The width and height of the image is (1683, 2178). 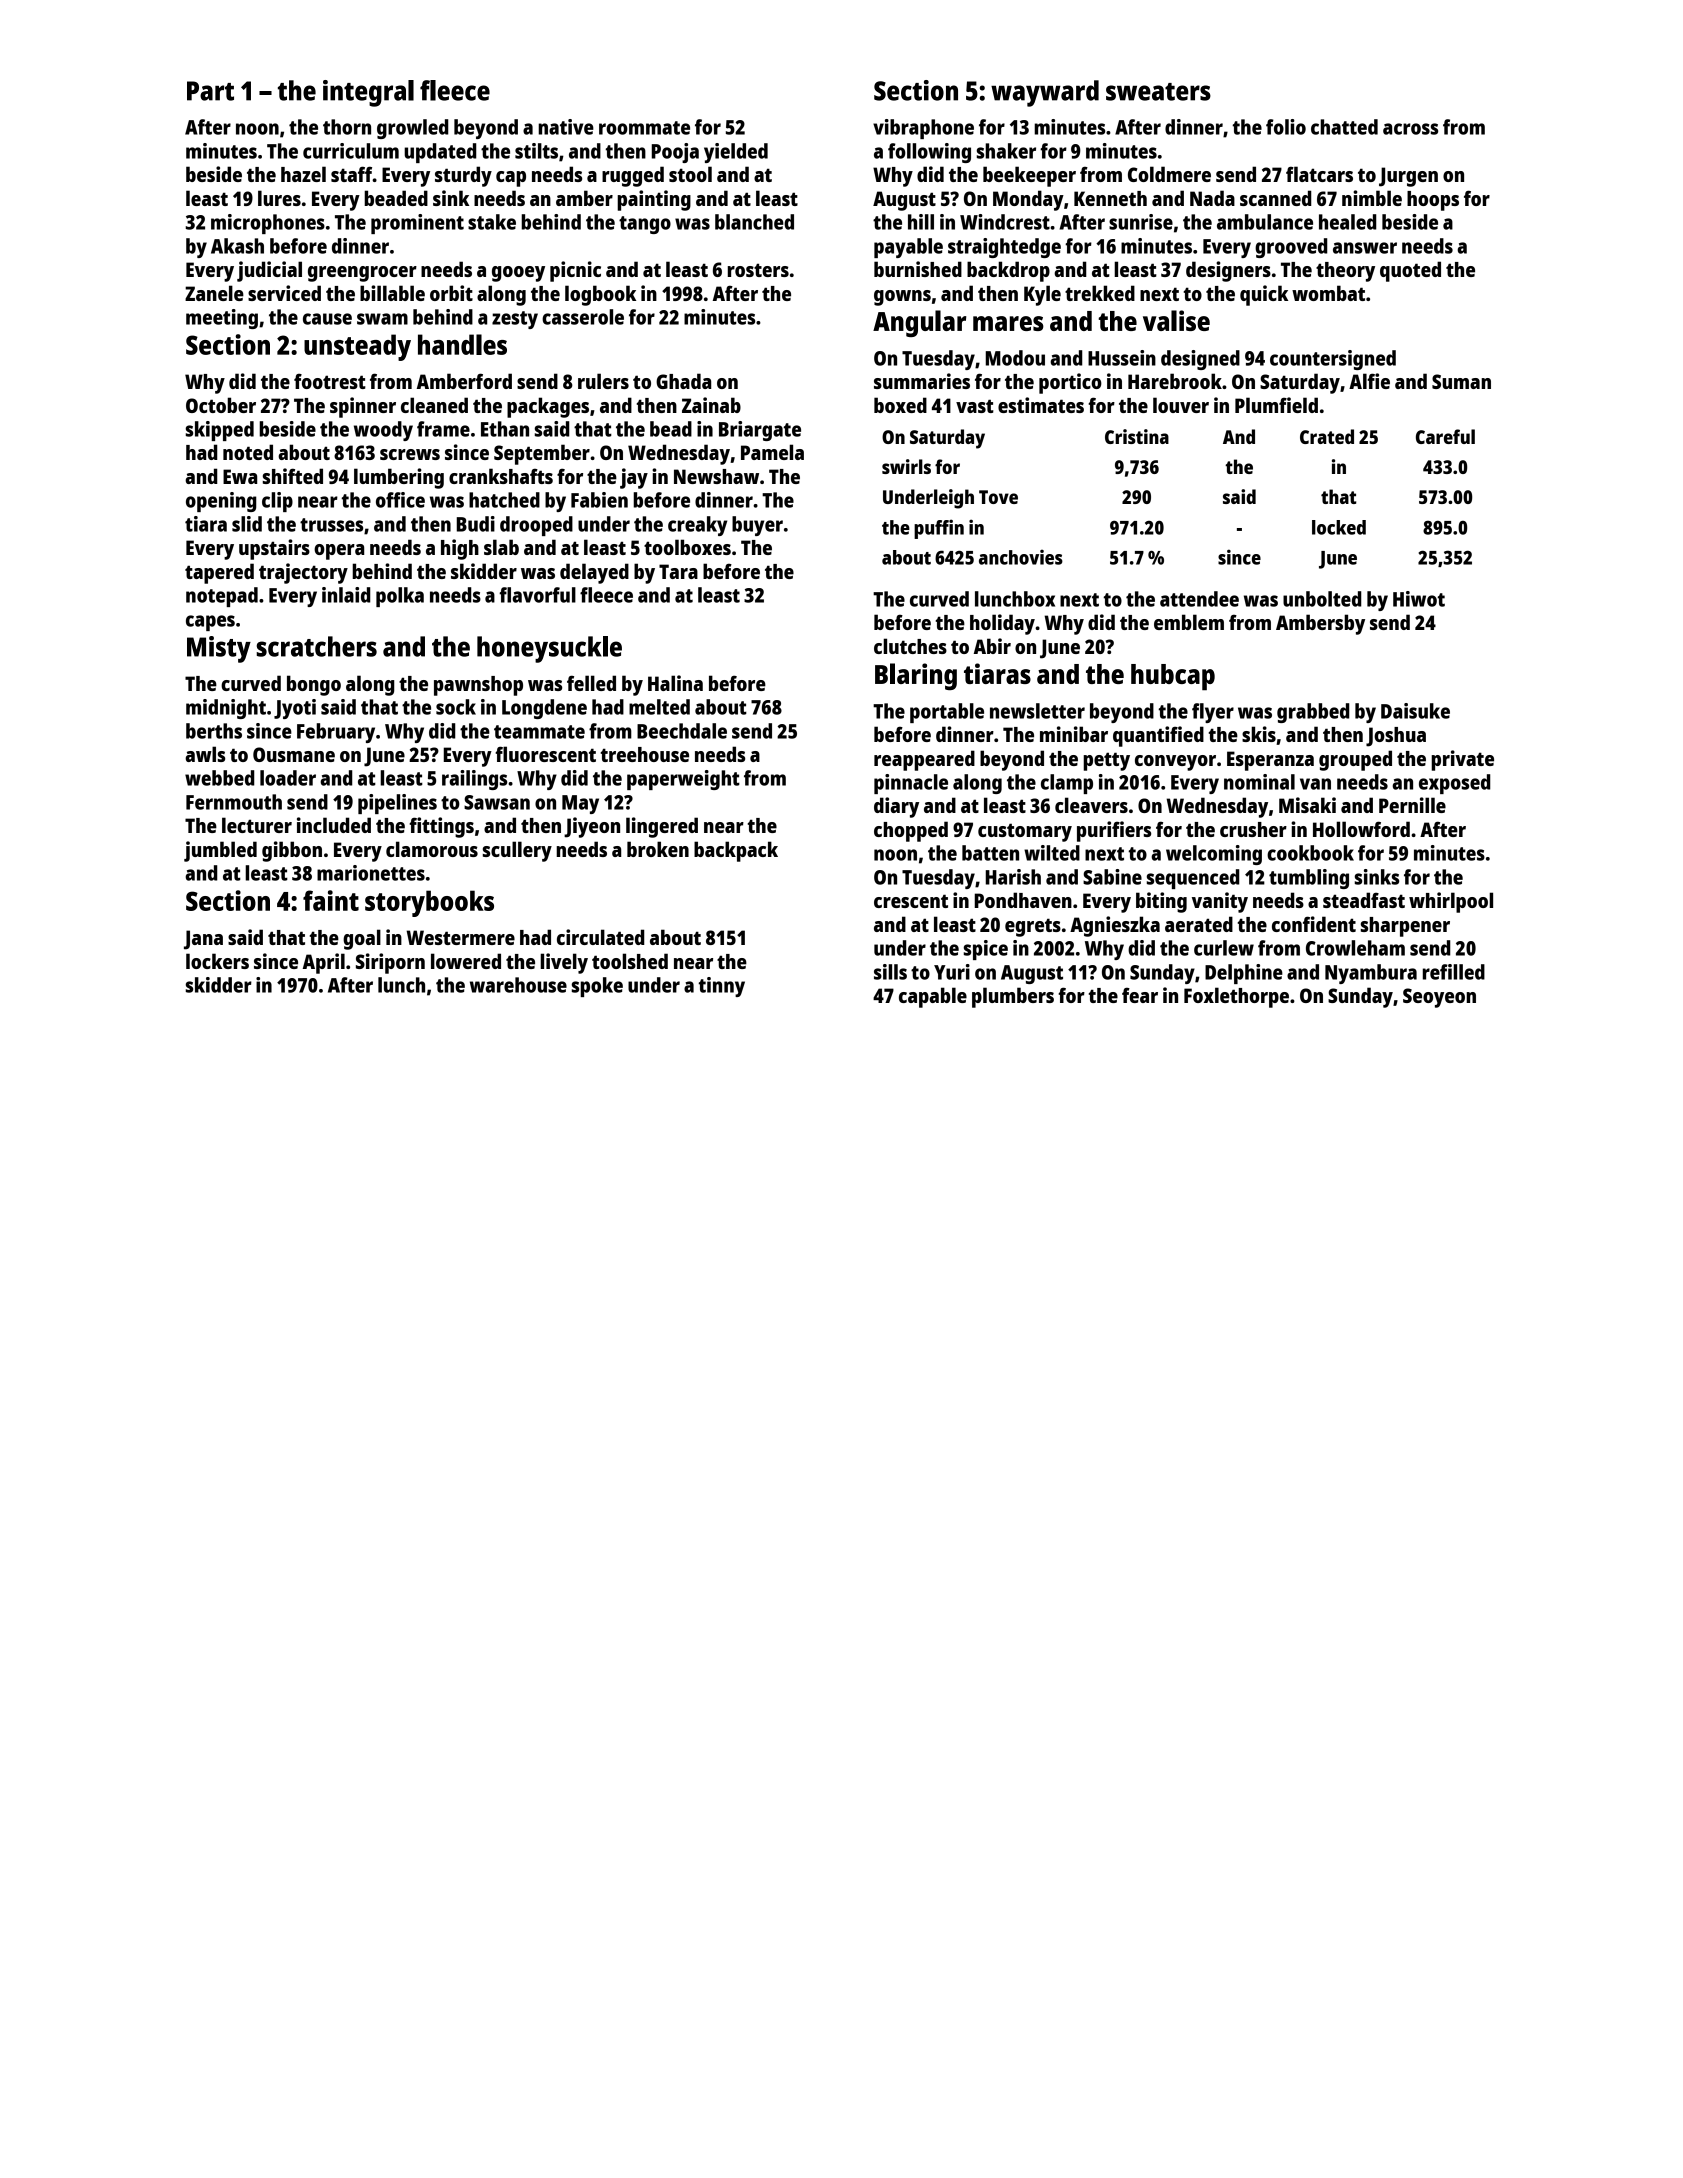 I want to click on cleavers, so click(x=1091, y=805).
